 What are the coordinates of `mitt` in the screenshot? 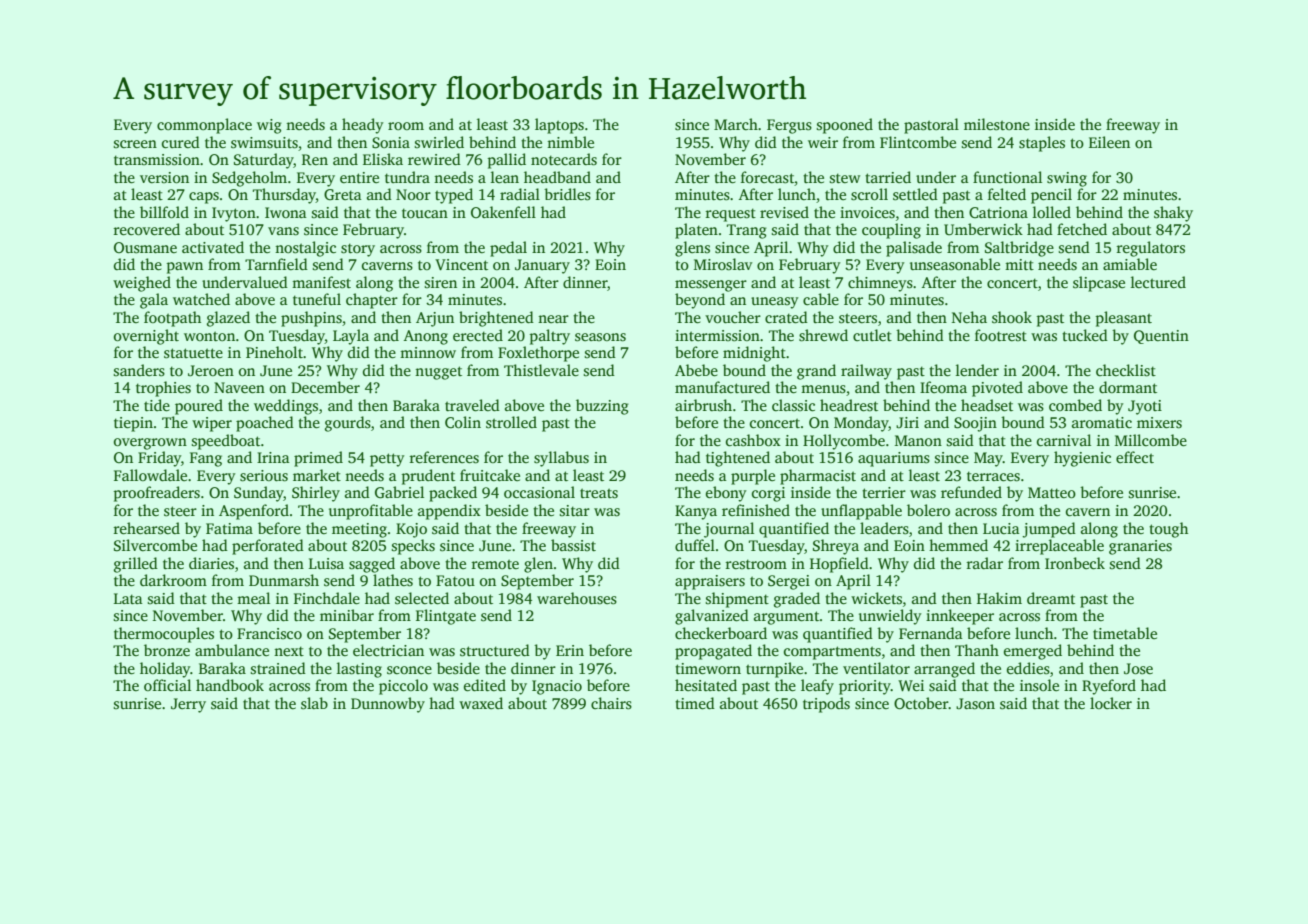 It's located at (1019, 264).
